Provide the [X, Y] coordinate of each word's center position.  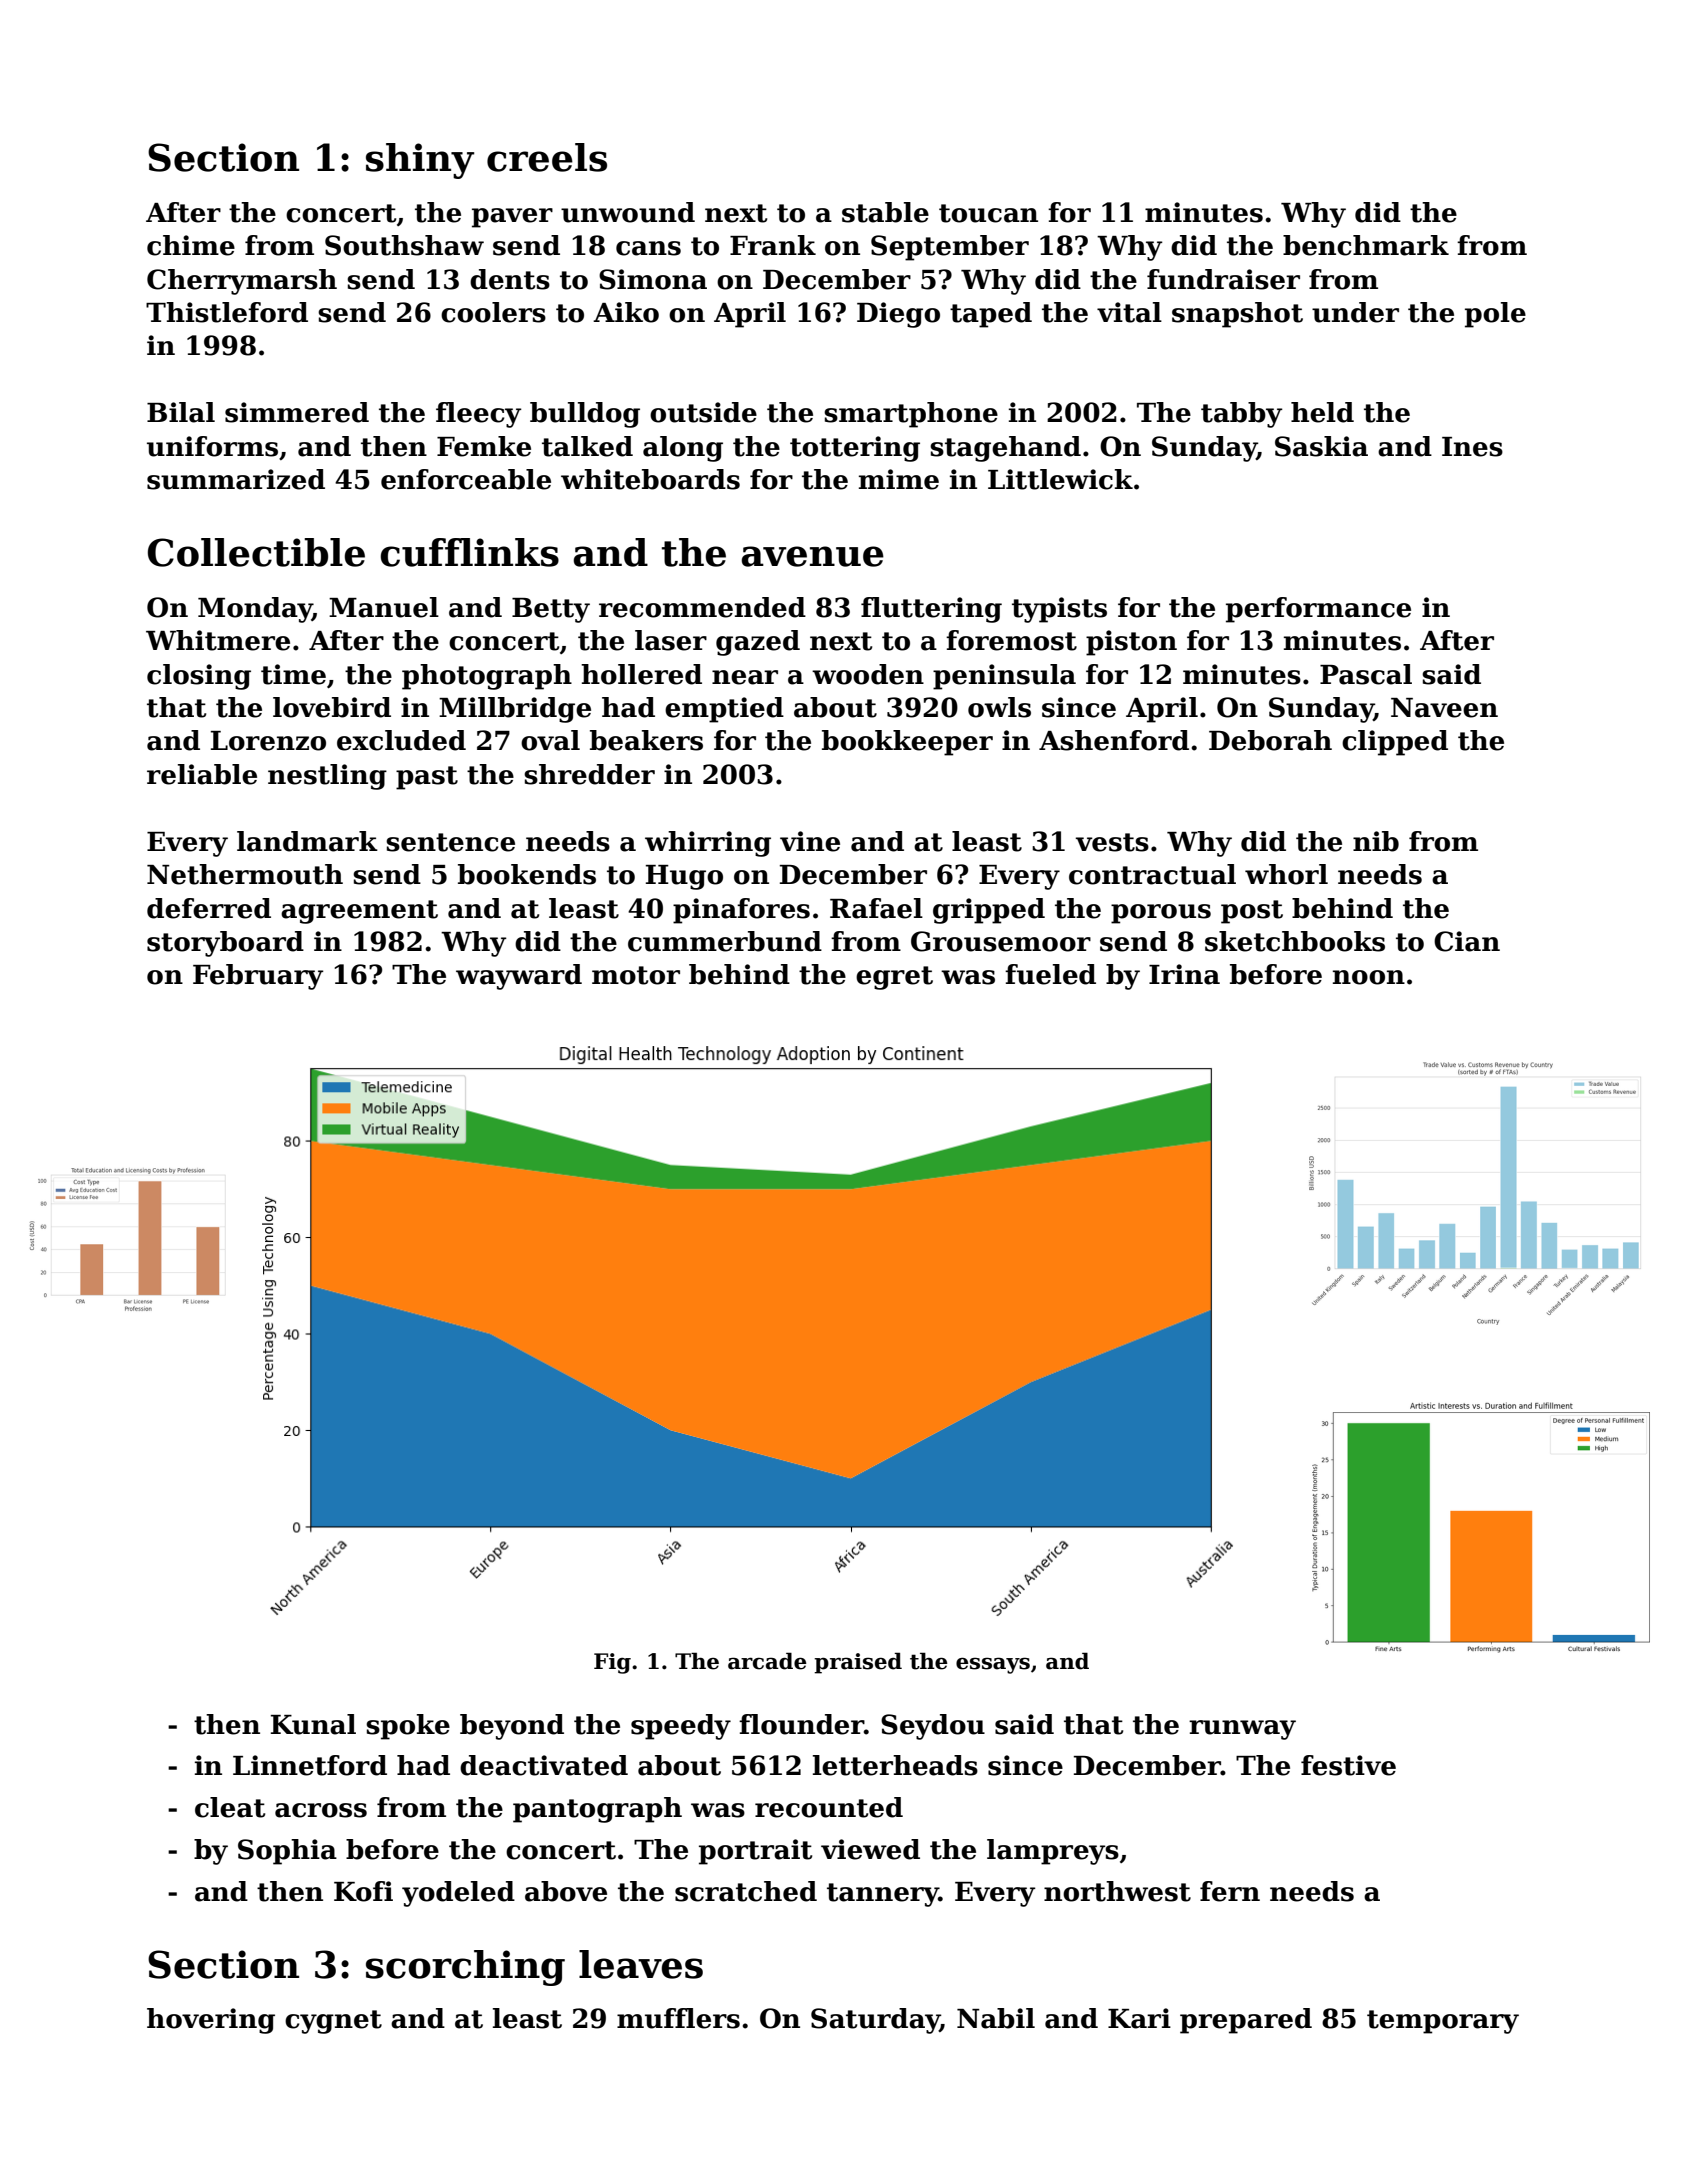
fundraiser [1223, 279]
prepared [1246, 2021]
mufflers [678, 2018]
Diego [898, 315]
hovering [211, 2021]
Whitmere [218, 640]
